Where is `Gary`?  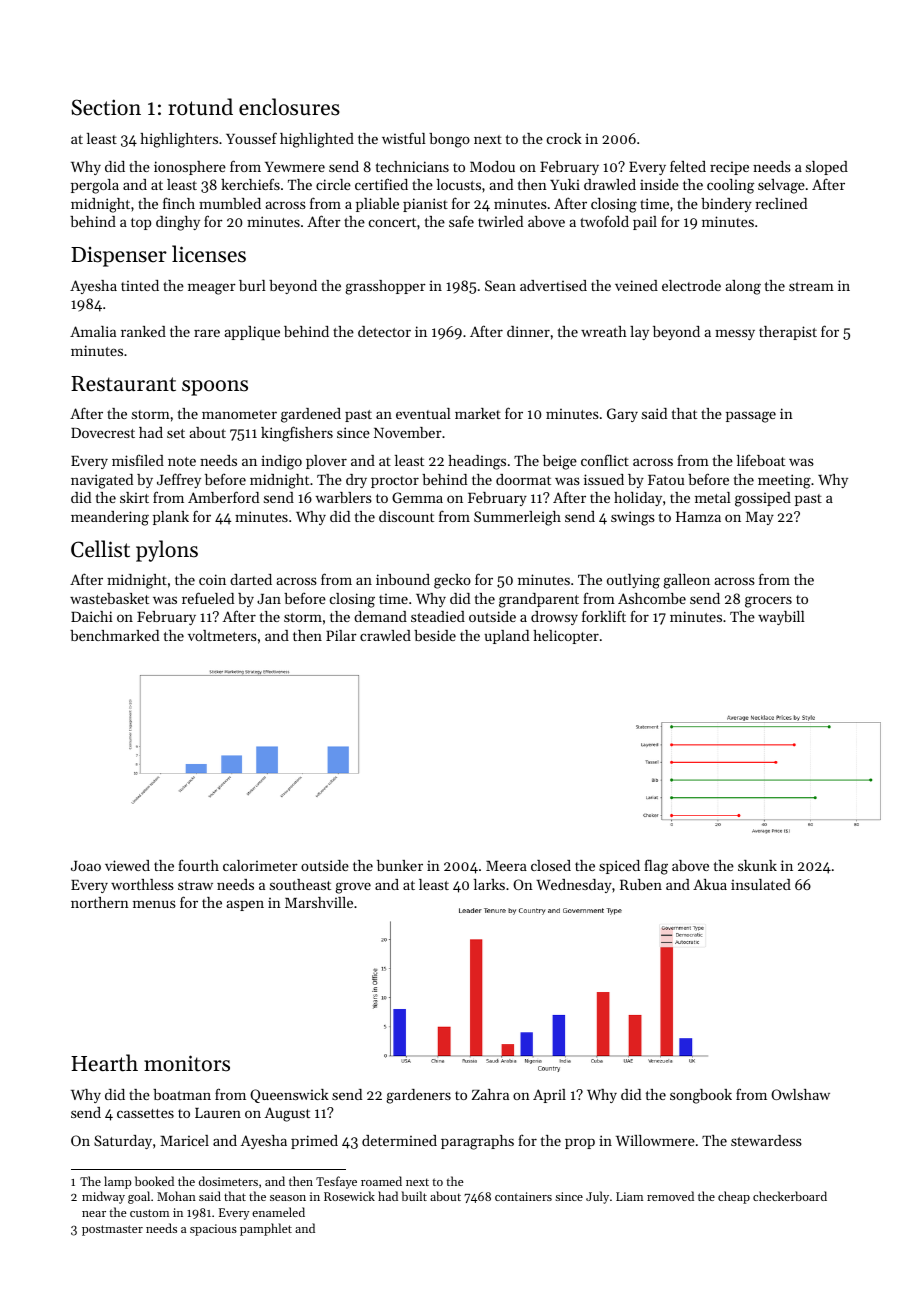 Gary is located at coordinates (622, 415).
